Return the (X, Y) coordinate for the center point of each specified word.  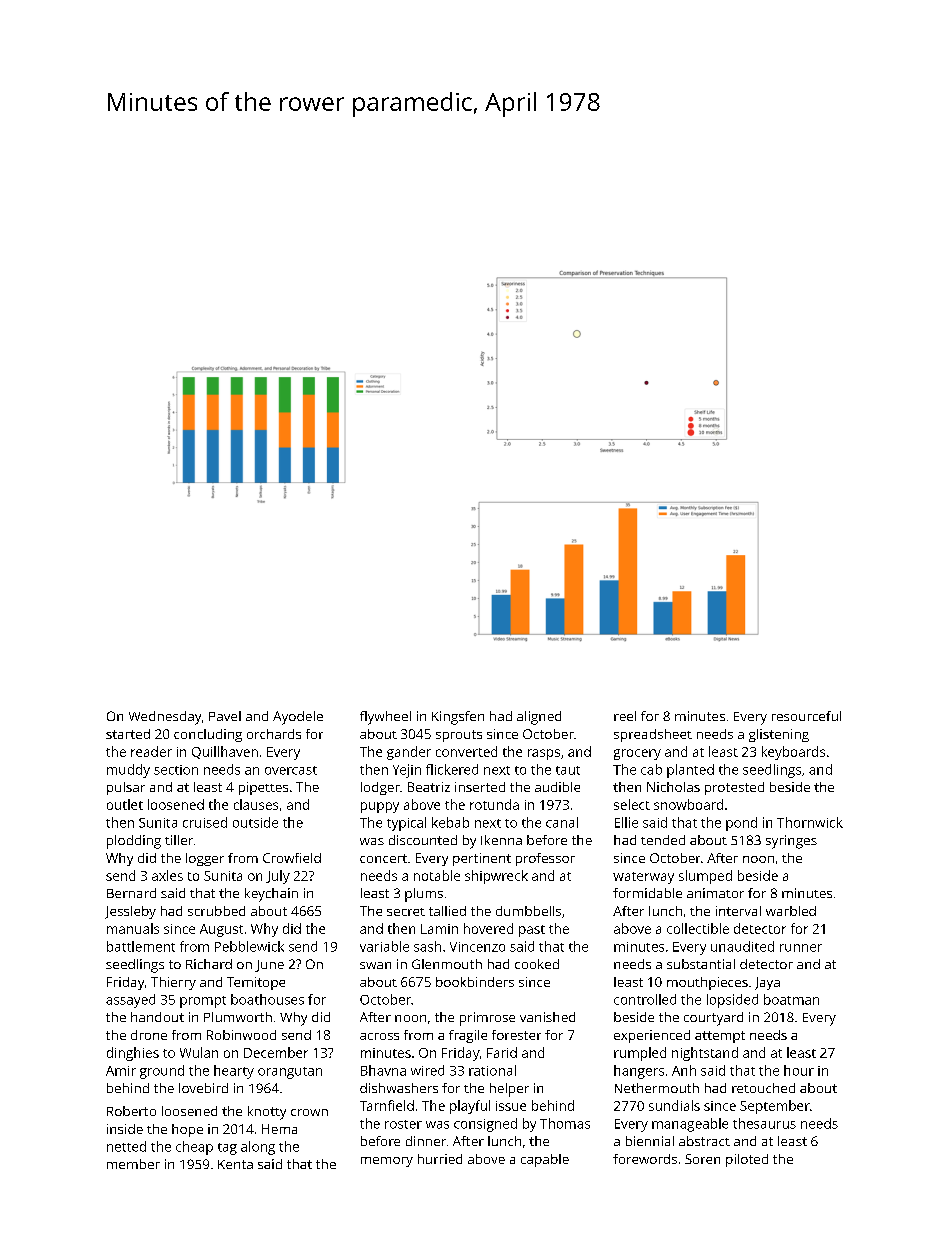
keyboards (793, 753)
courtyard (713, 1019)
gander (409, 753)
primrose (487, 1019)
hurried (440, 1159)
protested (734, 788)
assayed (130, 1001)
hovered (488, 928)
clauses (256, 804)
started (128, 734)
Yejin (407, 771)
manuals (133, 928)
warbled (791, 911)
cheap (194, 1148)
